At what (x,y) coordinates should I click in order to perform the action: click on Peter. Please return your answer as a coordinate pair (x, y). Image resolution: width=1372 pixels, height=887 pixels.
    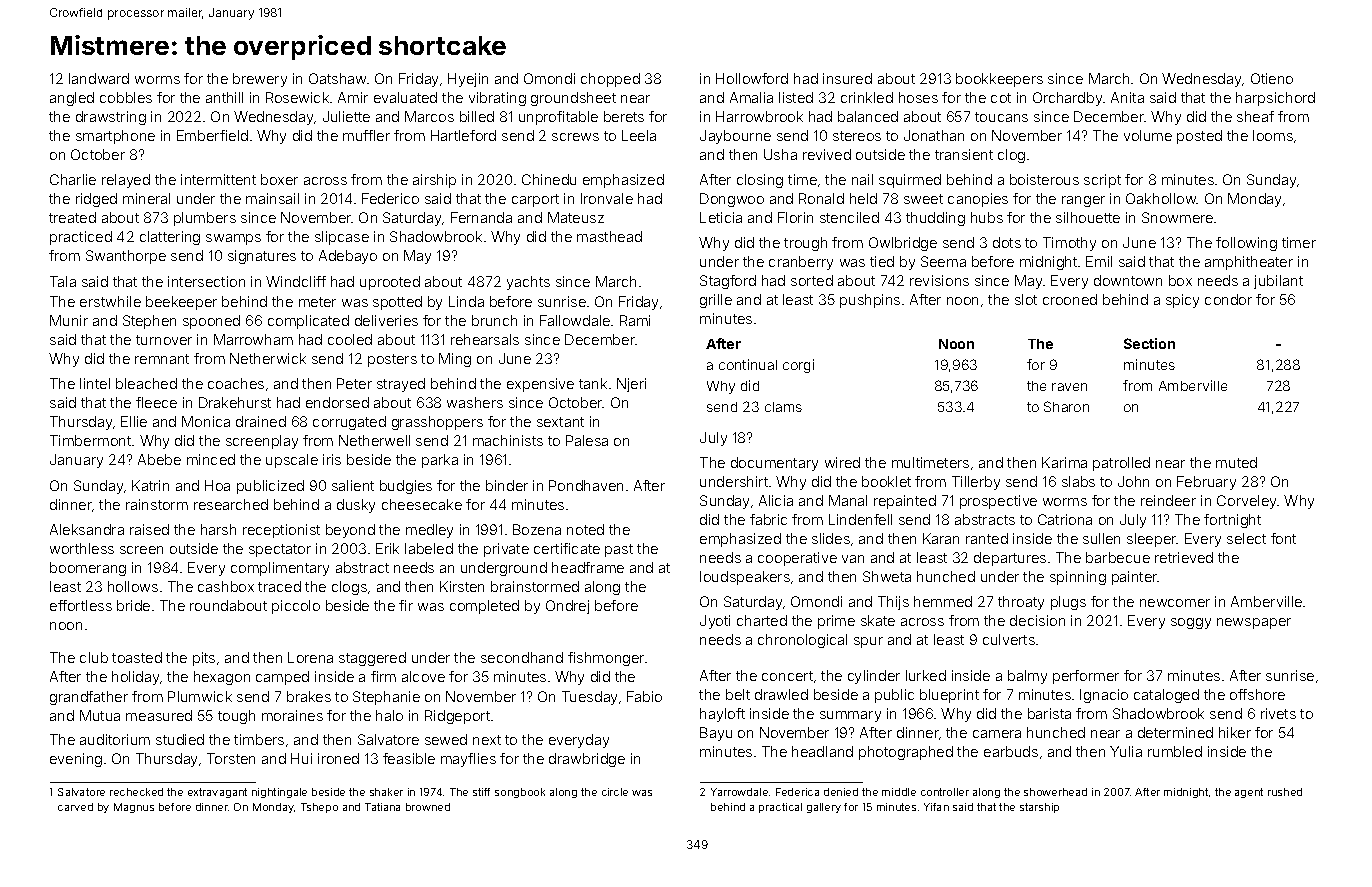
    Looking at the image, I should click on (354, 383).
